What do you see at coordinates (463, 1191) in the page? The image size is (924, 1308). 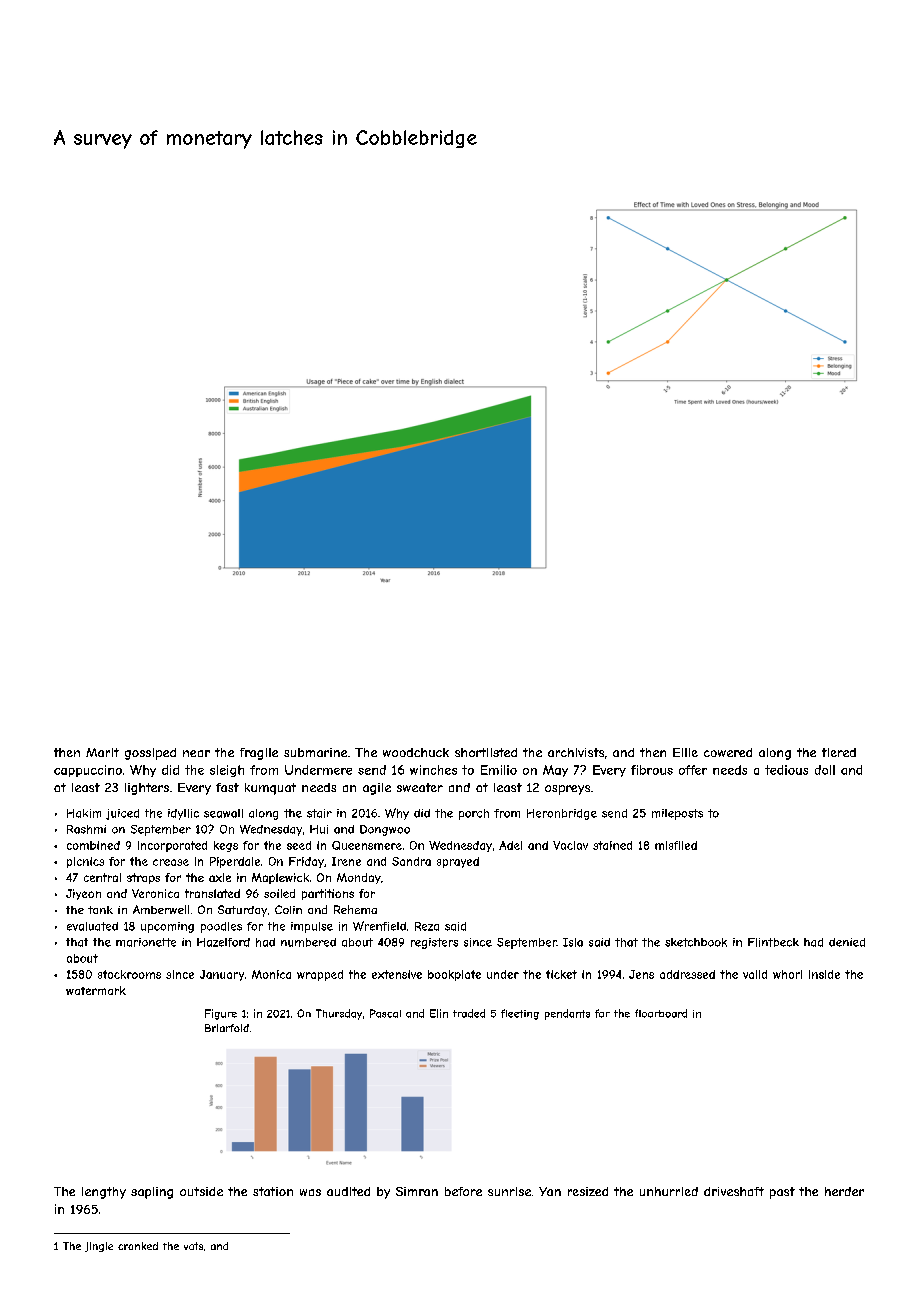 I see `before` at bounding box center [463, 1191].
